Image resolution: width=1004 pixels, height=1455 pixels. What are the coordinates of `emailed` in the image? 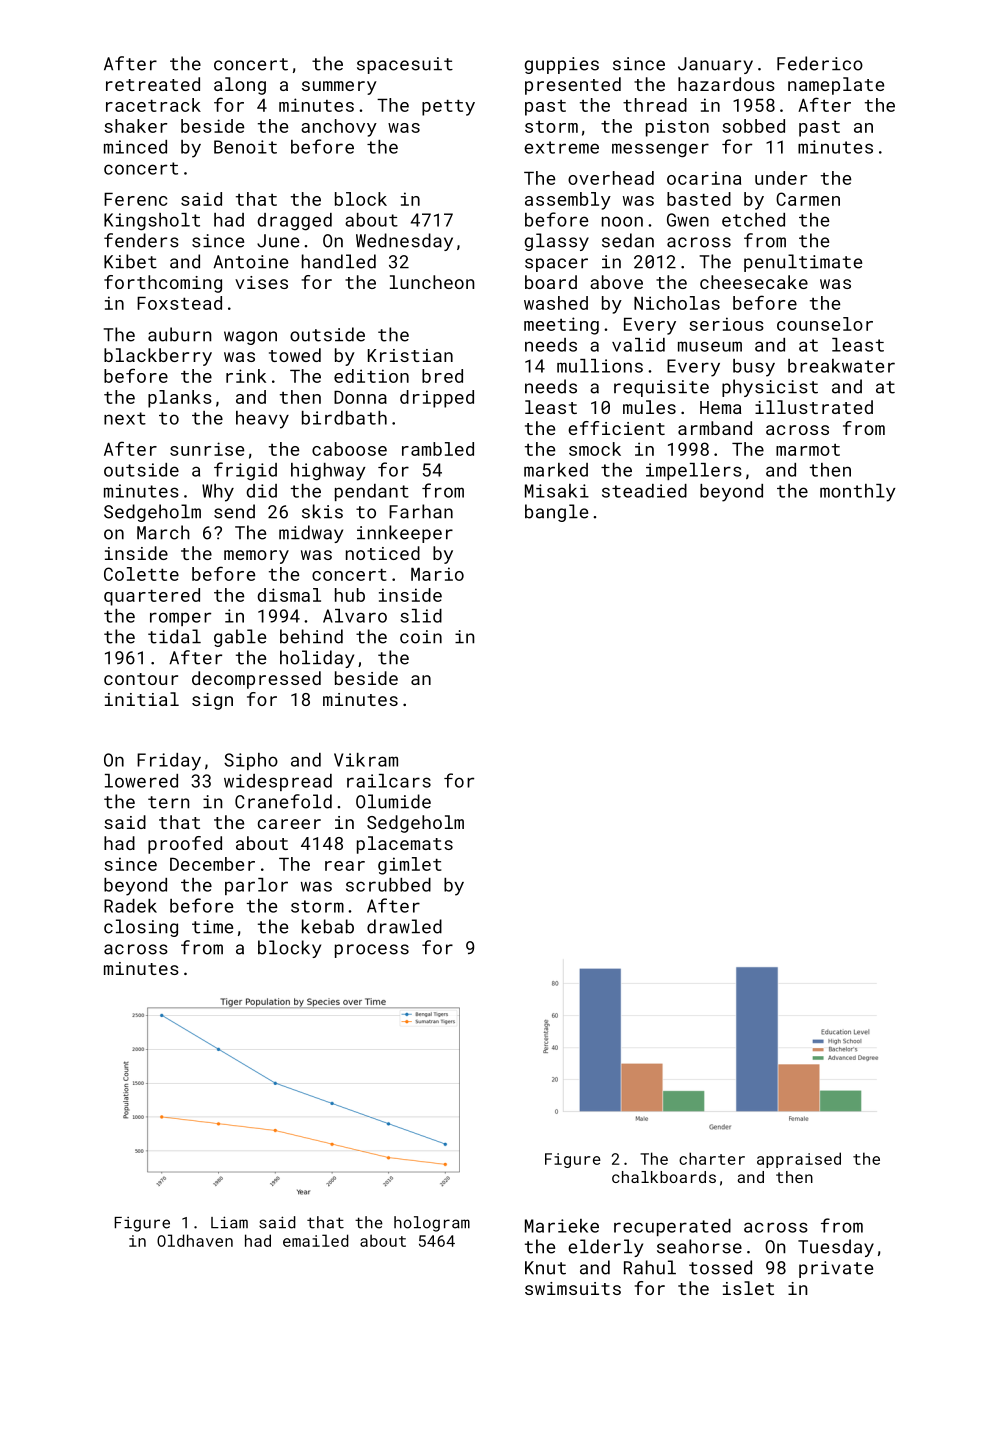 It's located at (316, 1240).
